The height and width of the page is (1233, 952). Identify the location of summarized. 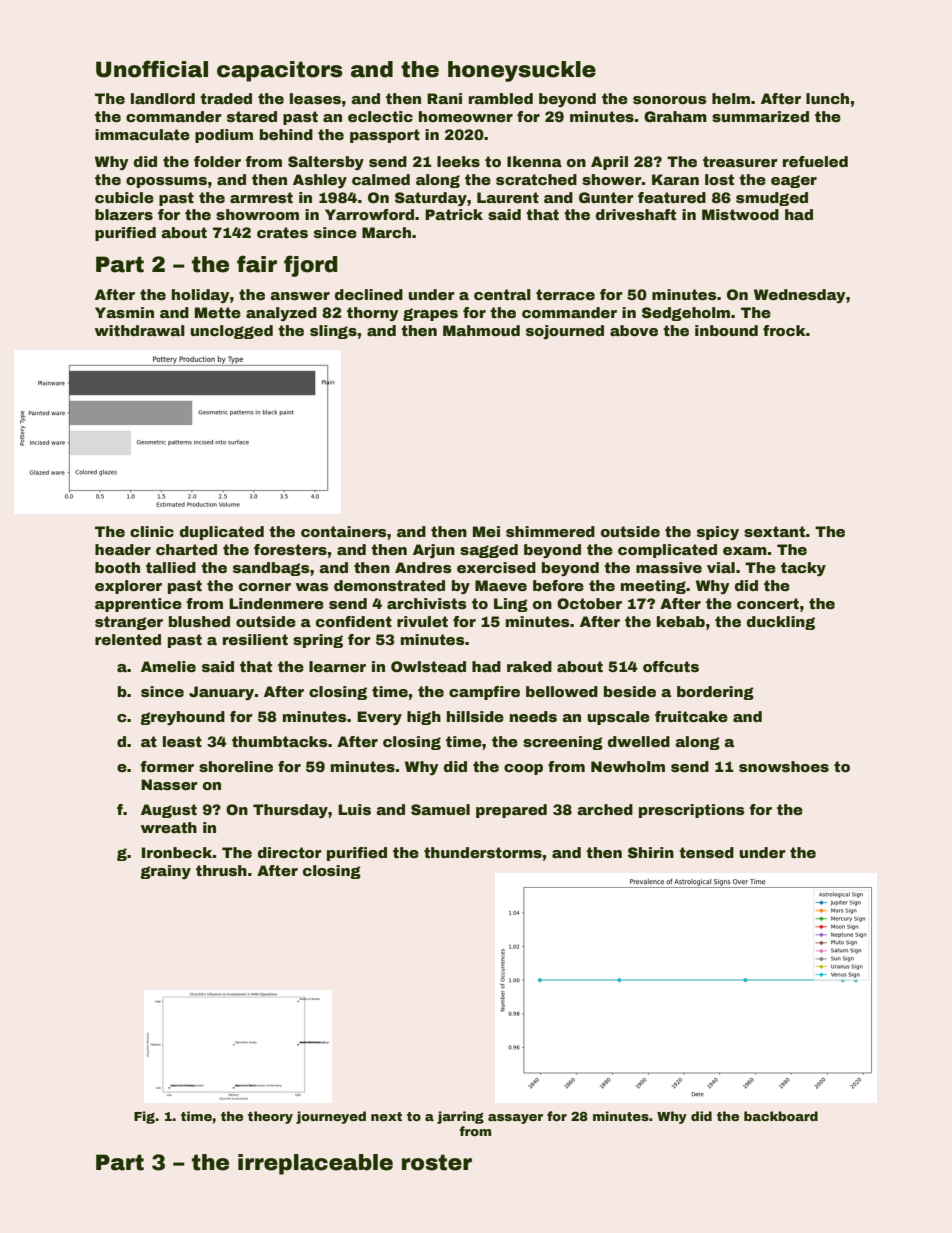
(760, 116).
